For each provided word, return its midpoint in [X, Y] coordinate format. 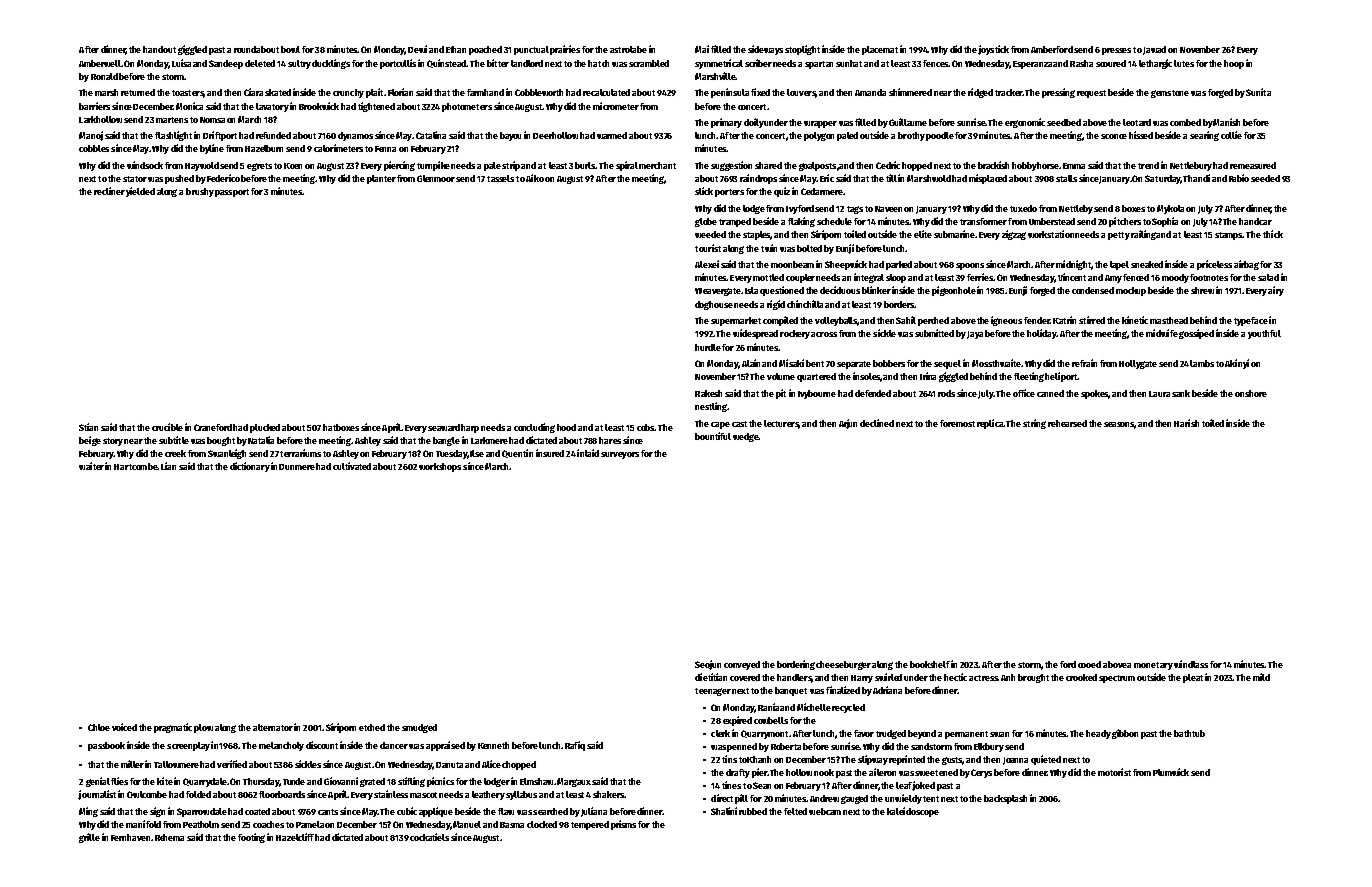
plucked [265, 428]
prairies [565, 50]
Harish [1186, 423]
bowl [290, 49]
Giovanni [341, 781]
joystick [993, 50]
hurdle [708, 347]
